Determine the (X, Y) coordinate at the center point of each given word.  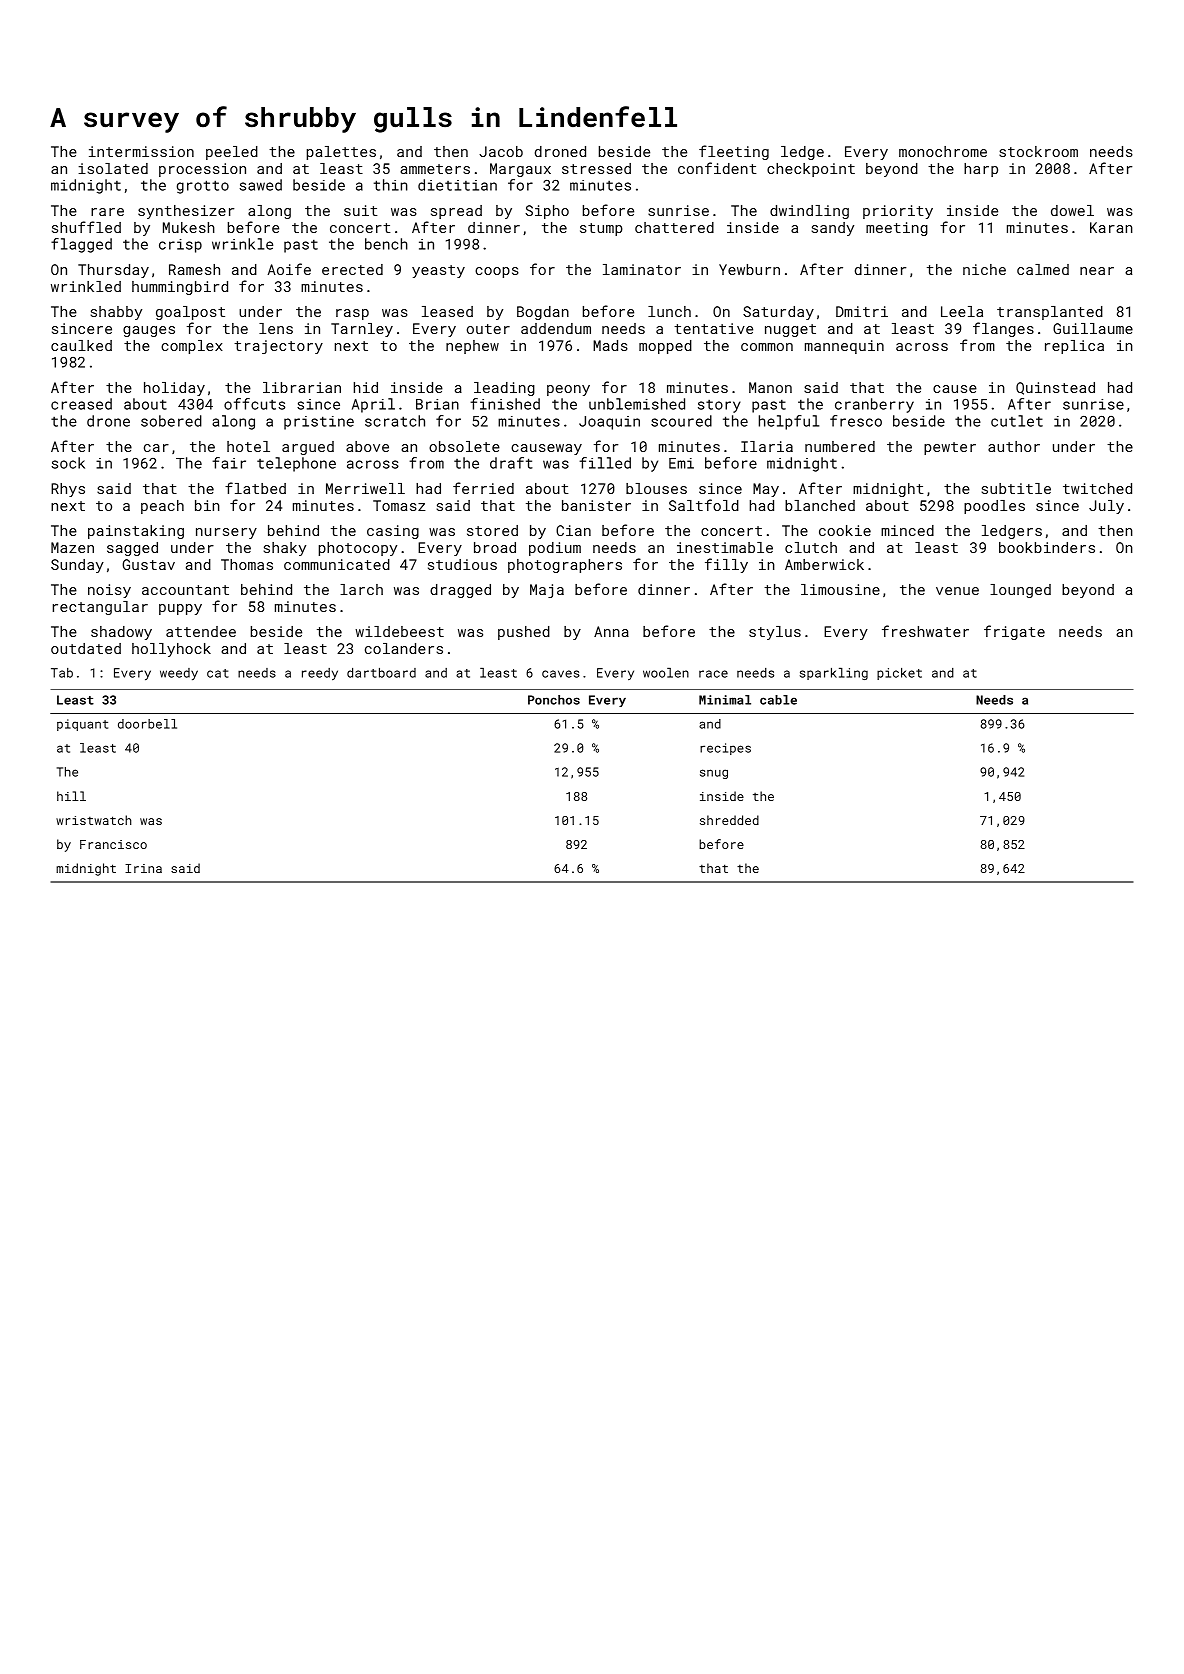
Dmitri (862, 311)
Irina (143, 868)
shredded (729, 820)
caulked (81, 345)
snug (714, 774)
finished (505, 404)
